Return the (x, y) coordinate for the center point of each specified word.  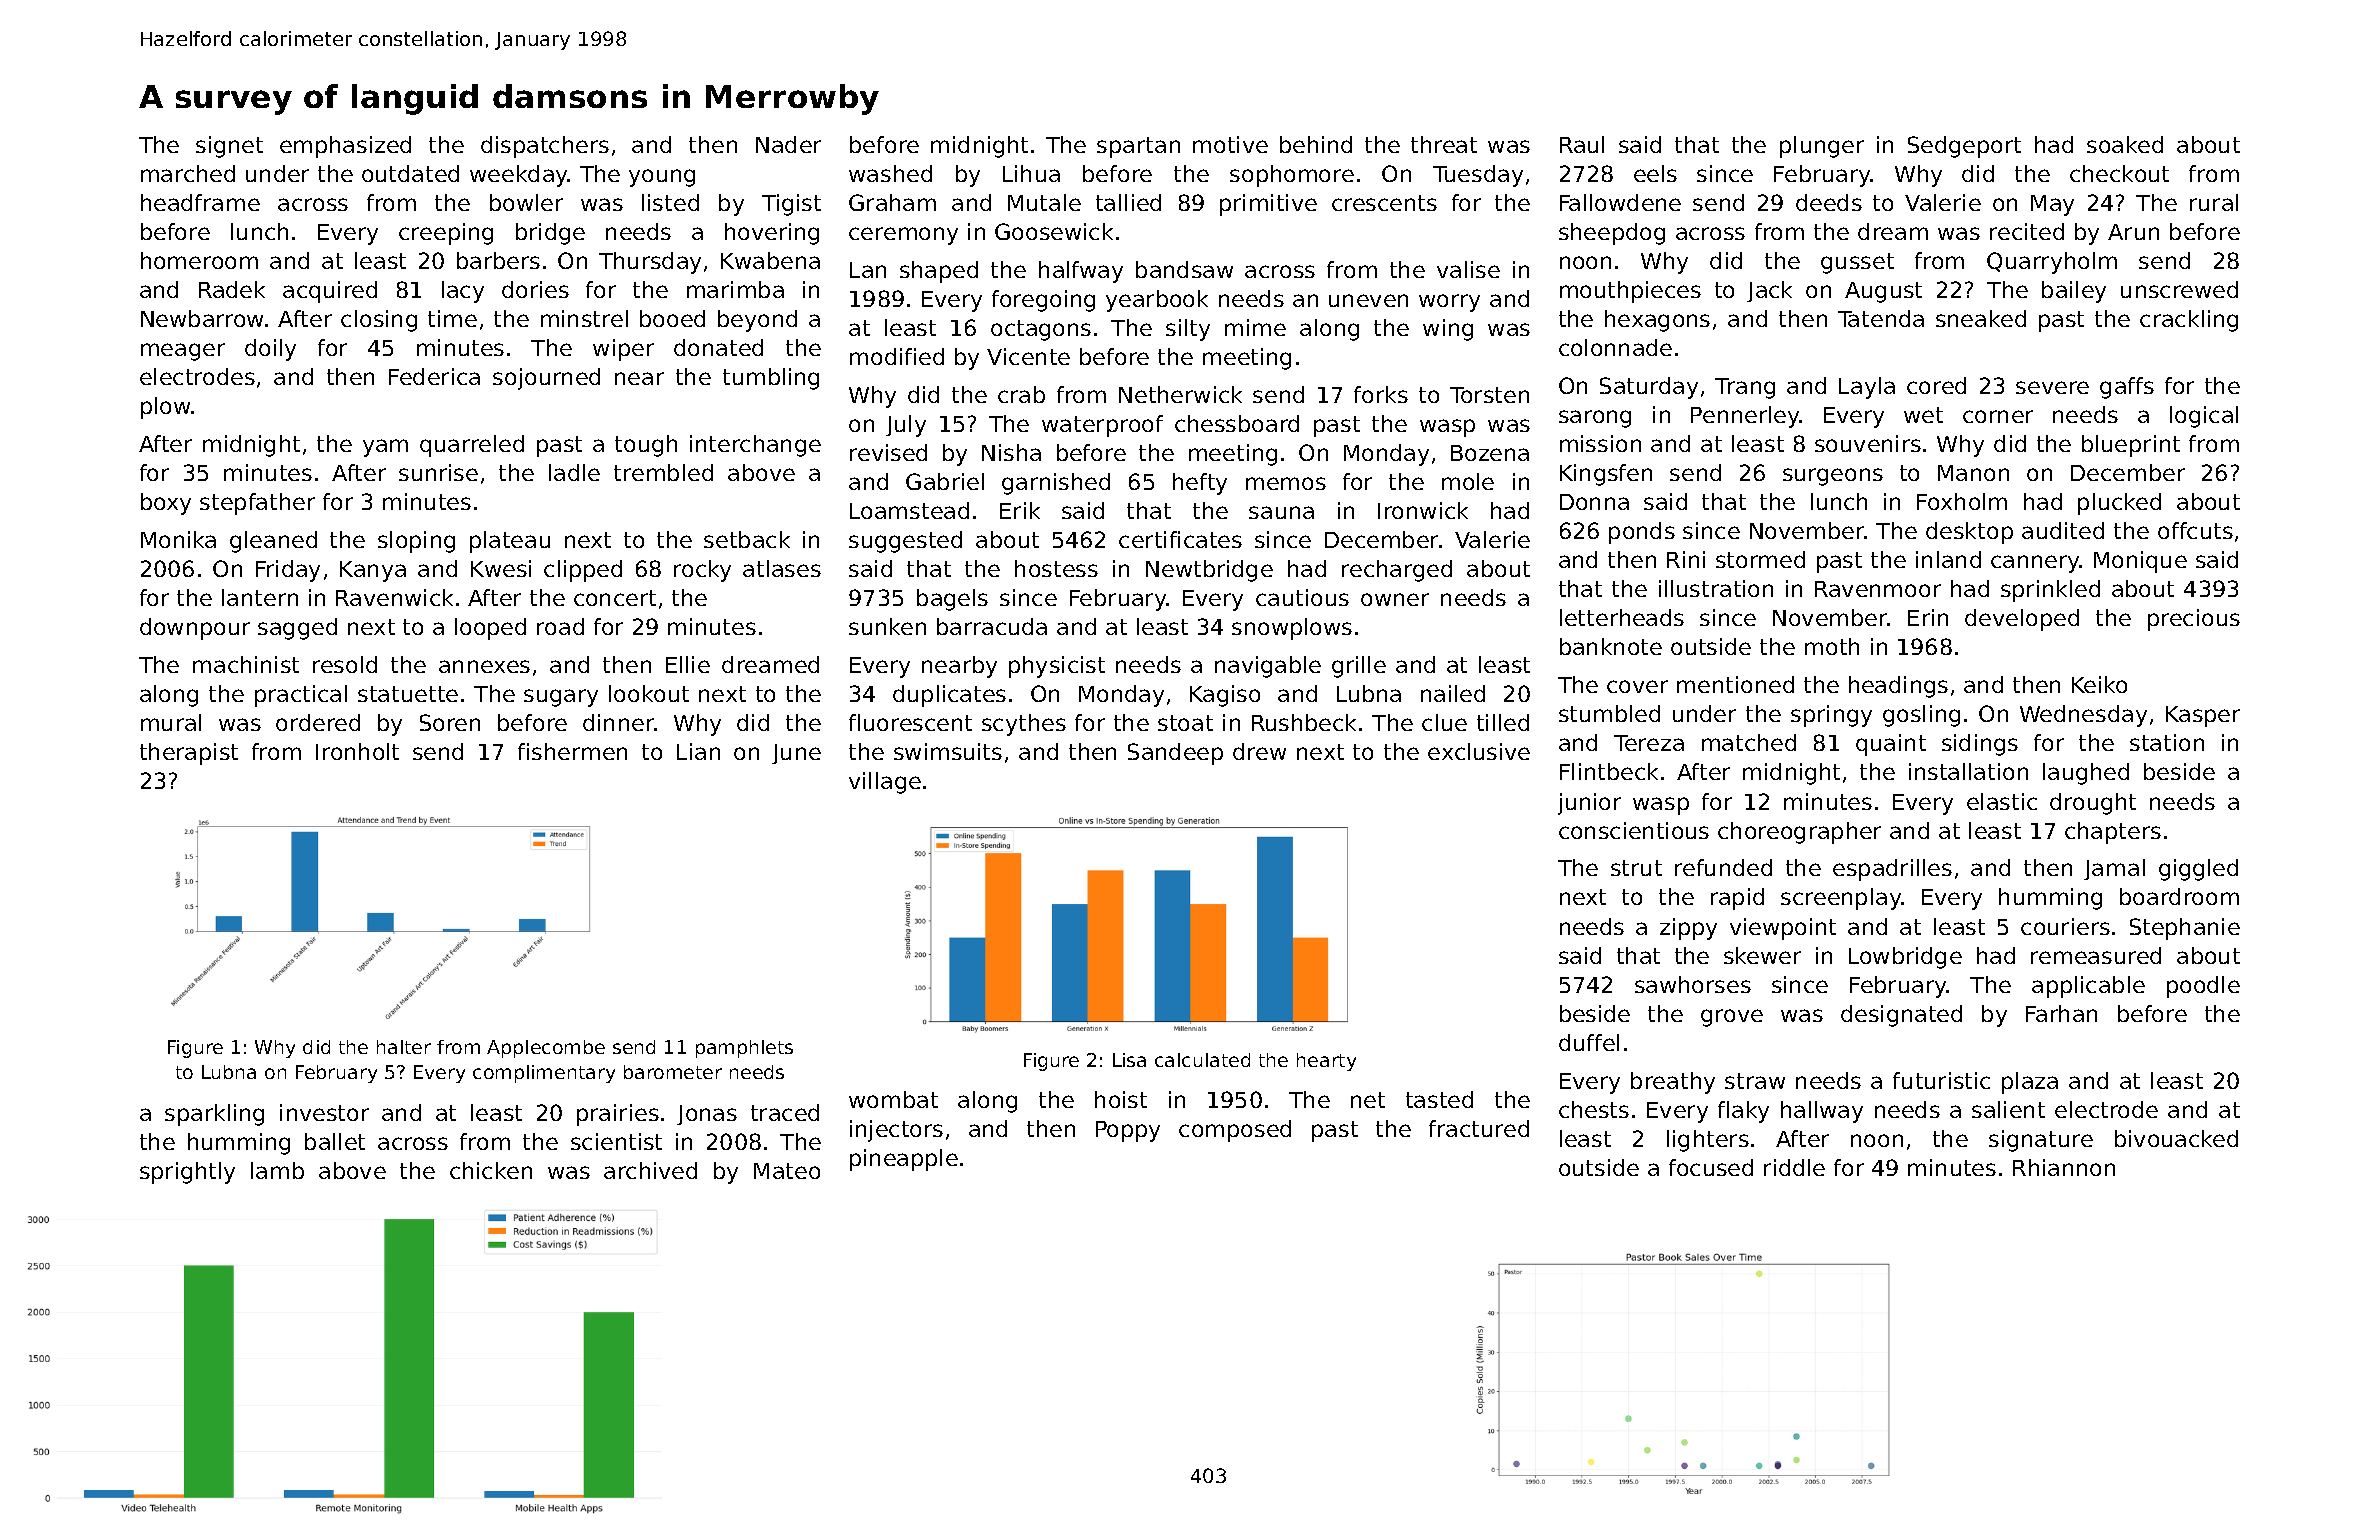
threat (1444, 144)
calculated (1202, 1060)
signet (229, 147)
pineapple (904, 1160)
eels (1655, 173)
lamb (277, 1170)
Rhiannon (2064, 1167)
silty (1188, 330)
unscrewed (2179, 289)
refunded (1723, 867)
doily (270, 350)
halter (404, 1047)
